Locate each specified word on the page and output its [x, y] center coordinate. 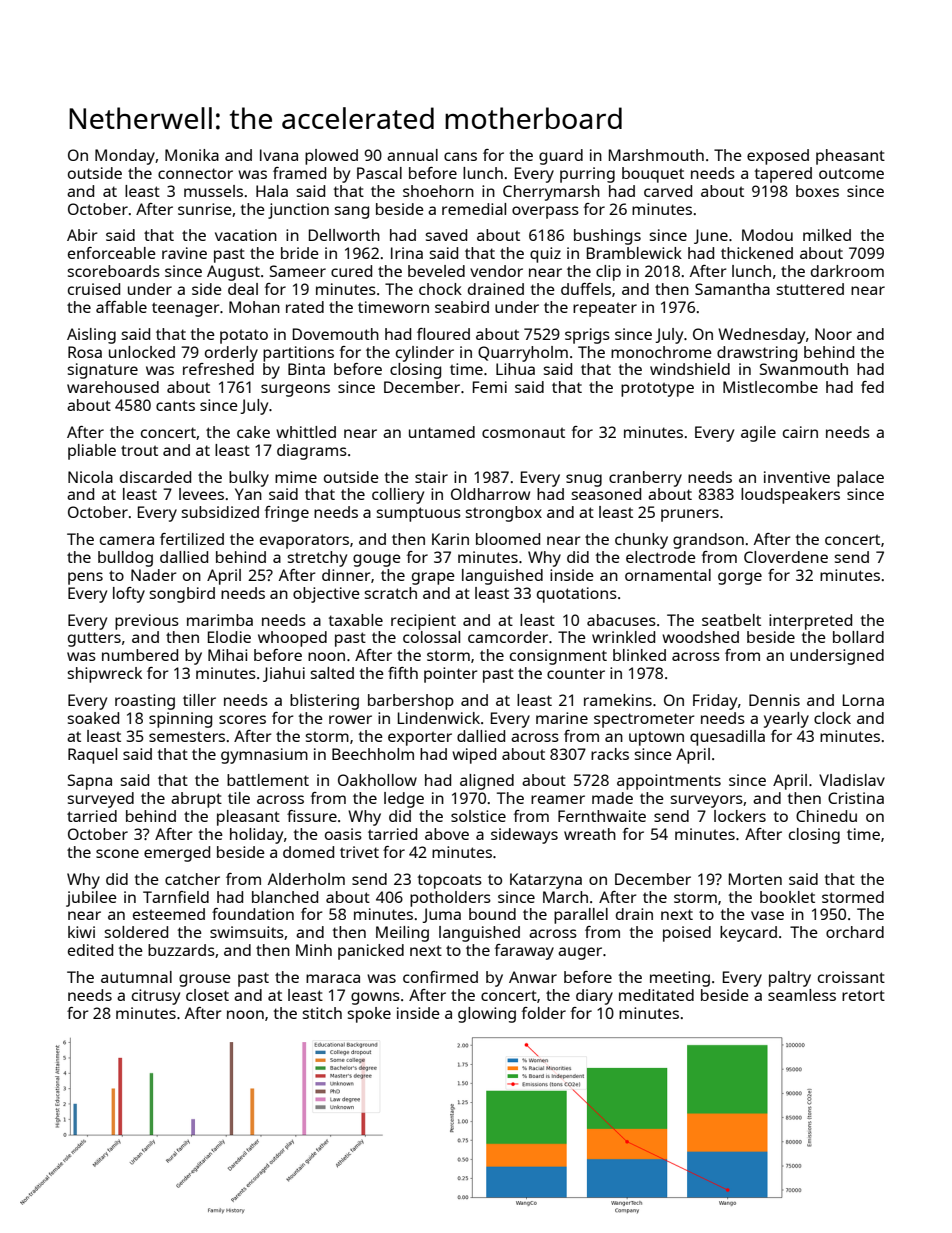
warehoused [113, 387]
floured [443, 334]
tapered [783, 175]
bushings [607, 237]
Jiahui [284, 674]
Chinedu [826, 816]
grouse [205, 980]
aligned [487, 782]
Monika [192, 155]
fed [872, 387]
